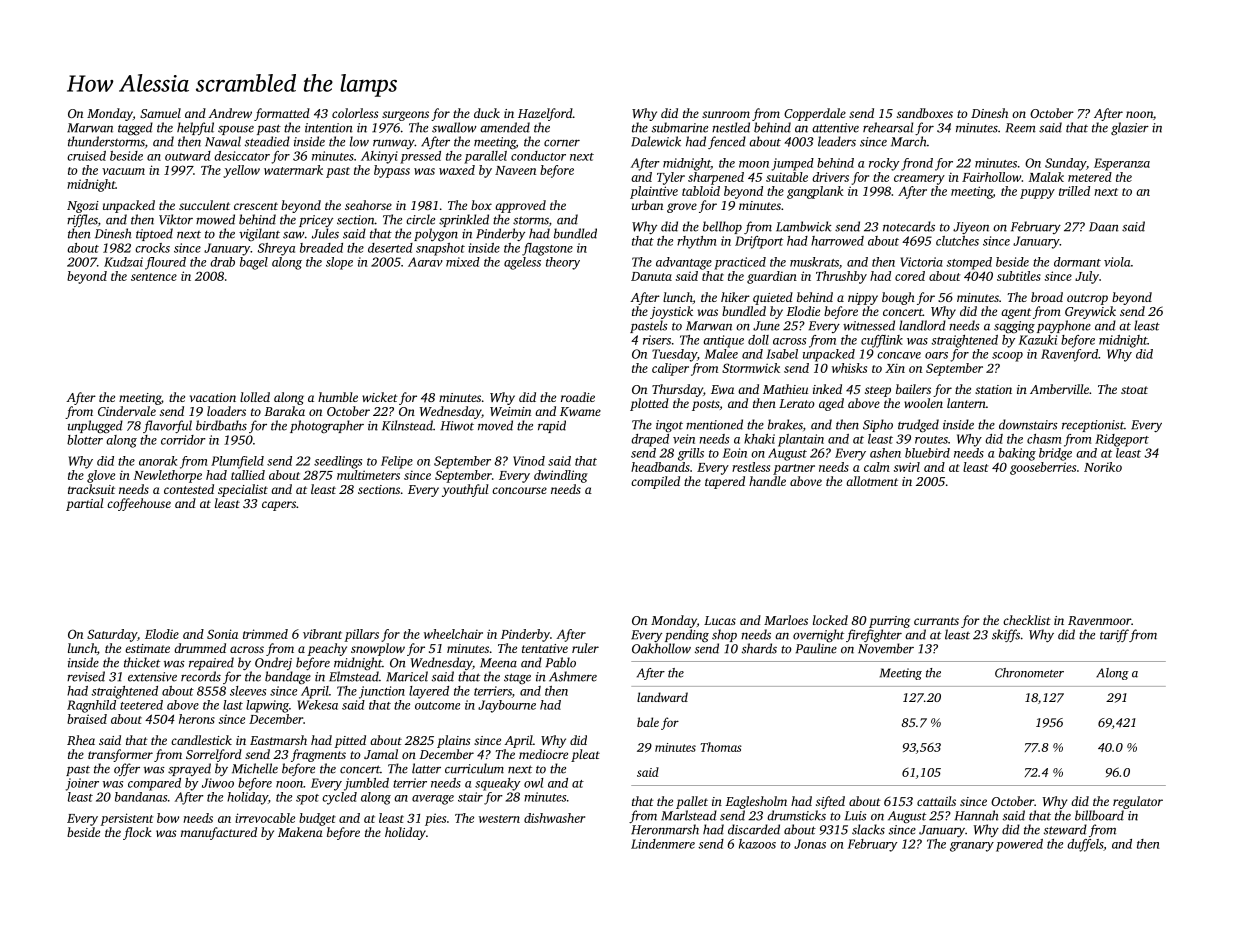  Describe the element at coordinates (721, 747) in the image. I see `Thomas` at that location.
